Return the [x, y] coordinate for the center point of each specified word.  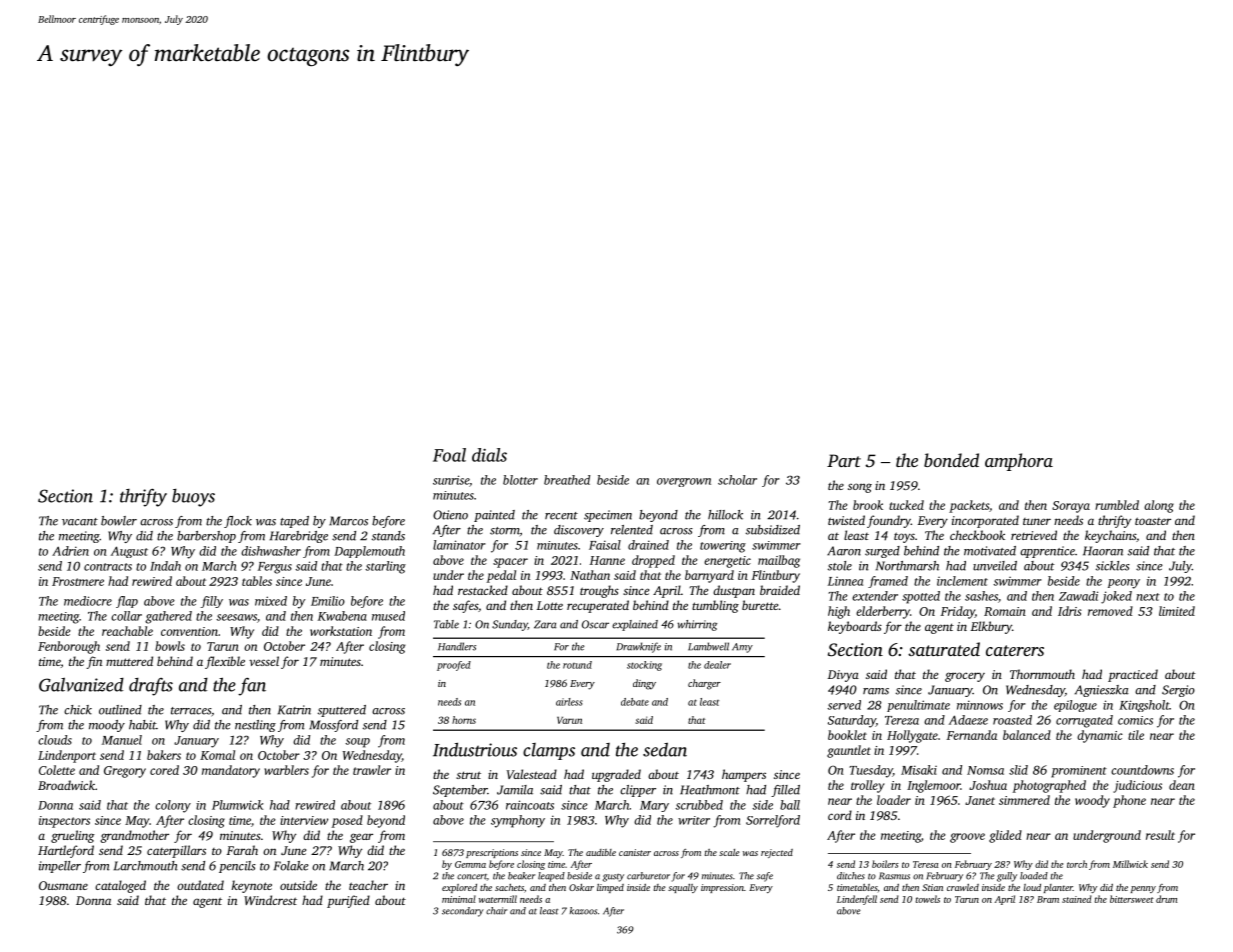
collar [126, 616]
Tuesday [871, 771]
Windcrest [270, 900]
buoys [193, 498]
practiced [1133, 675]
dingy [644, 684]
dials [489, 455]
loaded [1034, 876]
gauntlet [849, 751]
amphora [1019, 462]
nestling [255, 726]
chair [496, 911]
